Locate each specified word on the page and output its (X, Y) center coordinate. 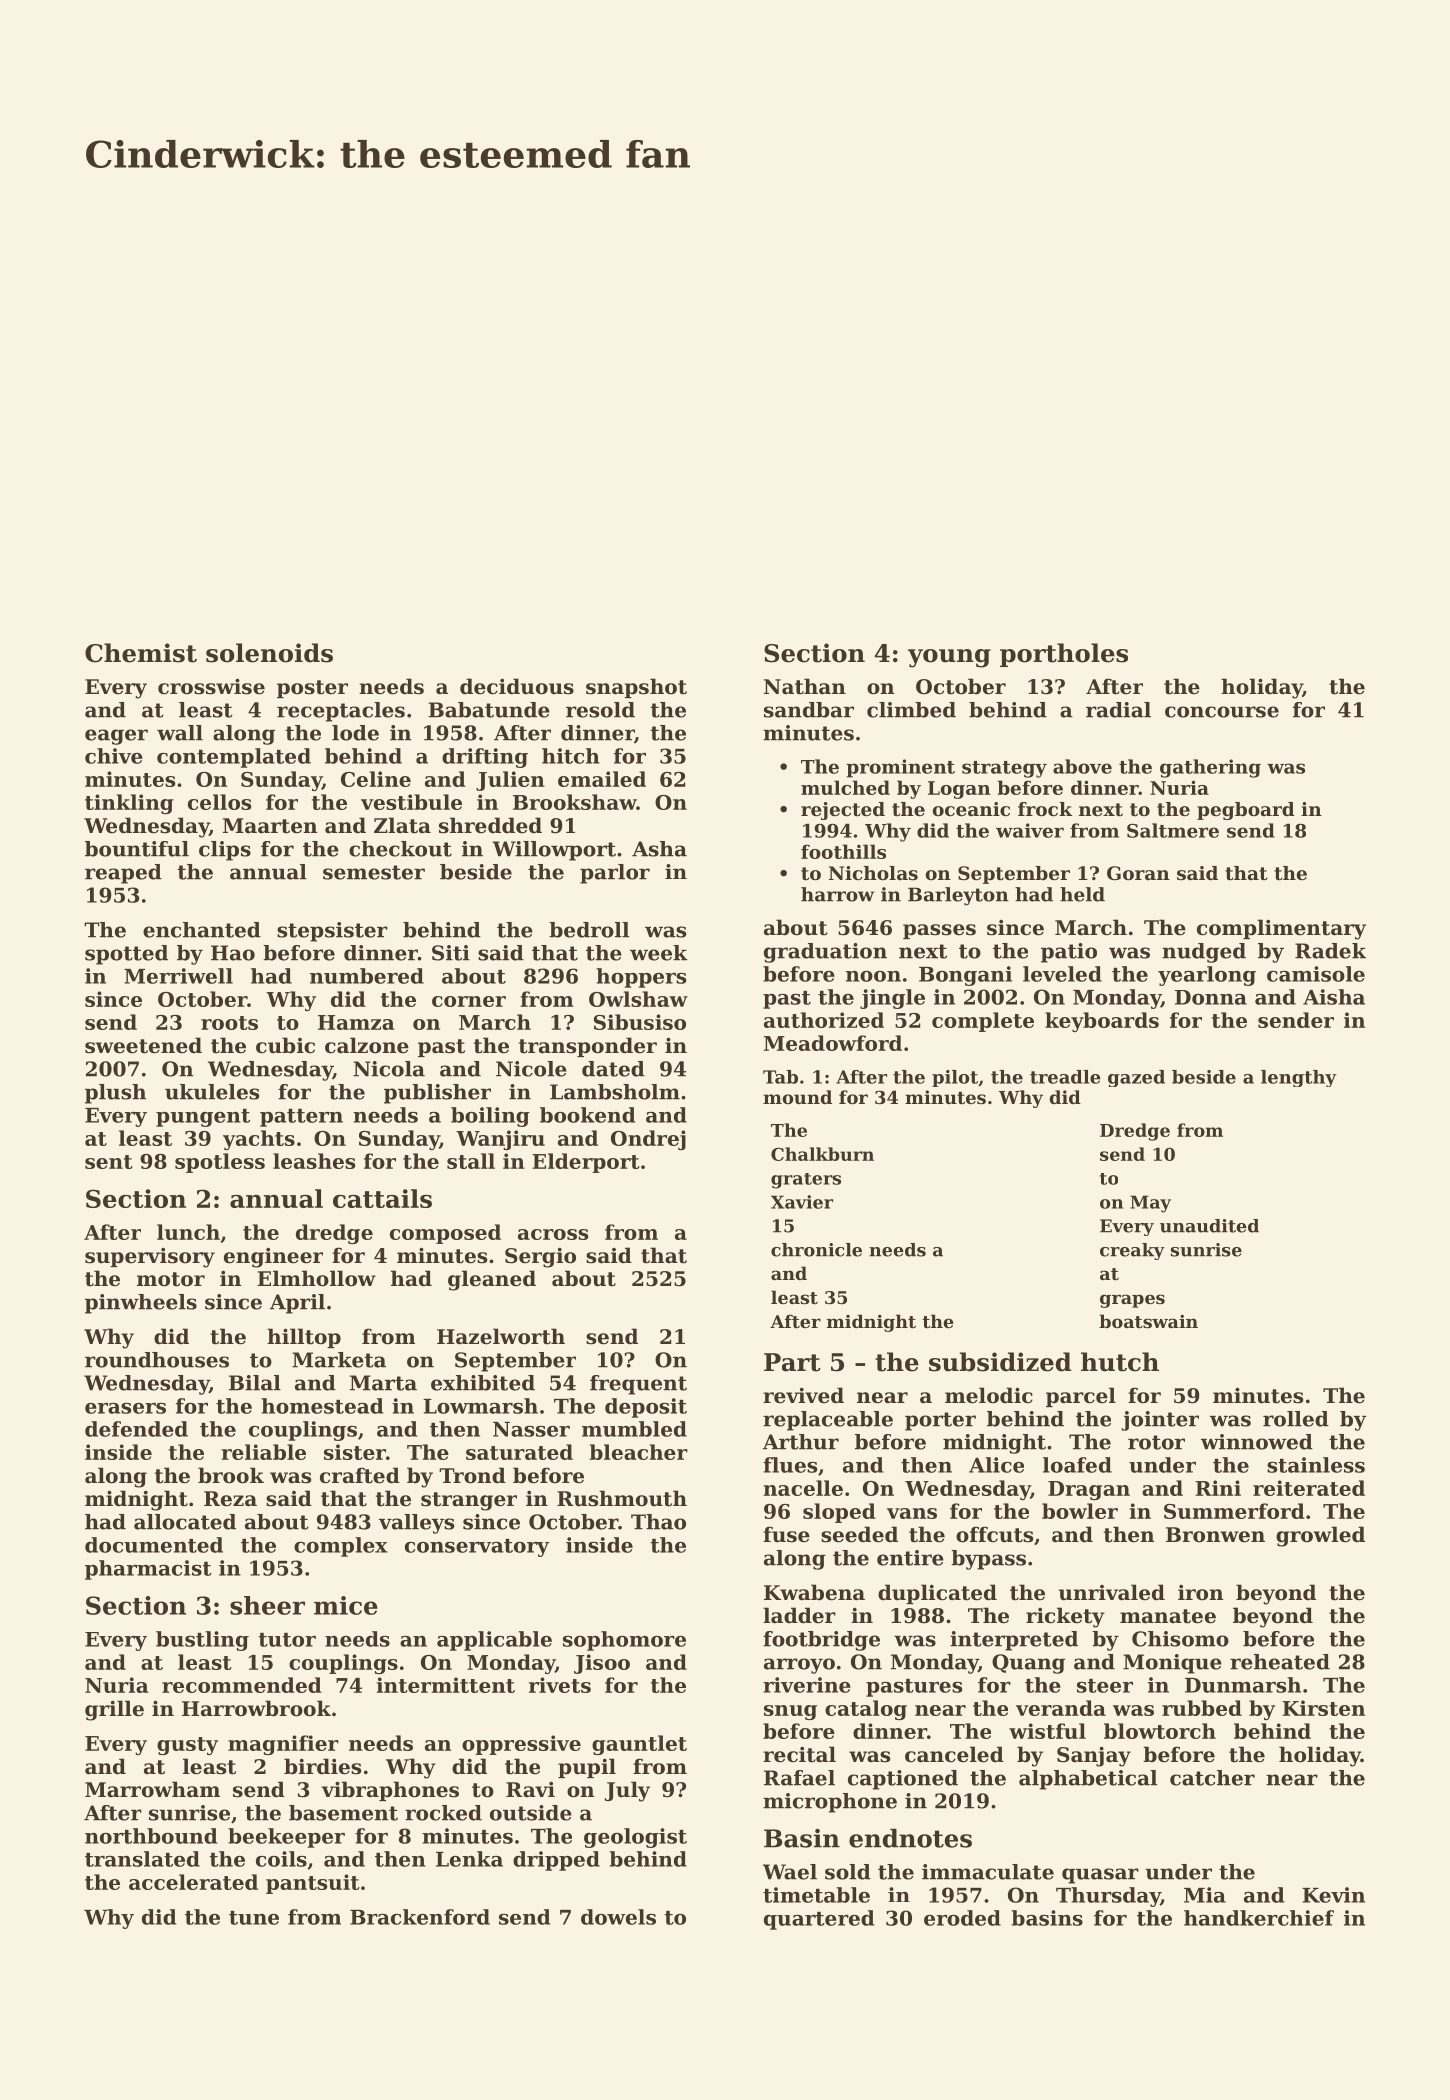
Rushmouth (622, 1498)
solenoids (269, 653)
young (949, 658)
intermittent (446, 1685)
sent (109, 1162)
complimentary (1281, 929)
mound (797, 1097)
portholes (1064, 655)
